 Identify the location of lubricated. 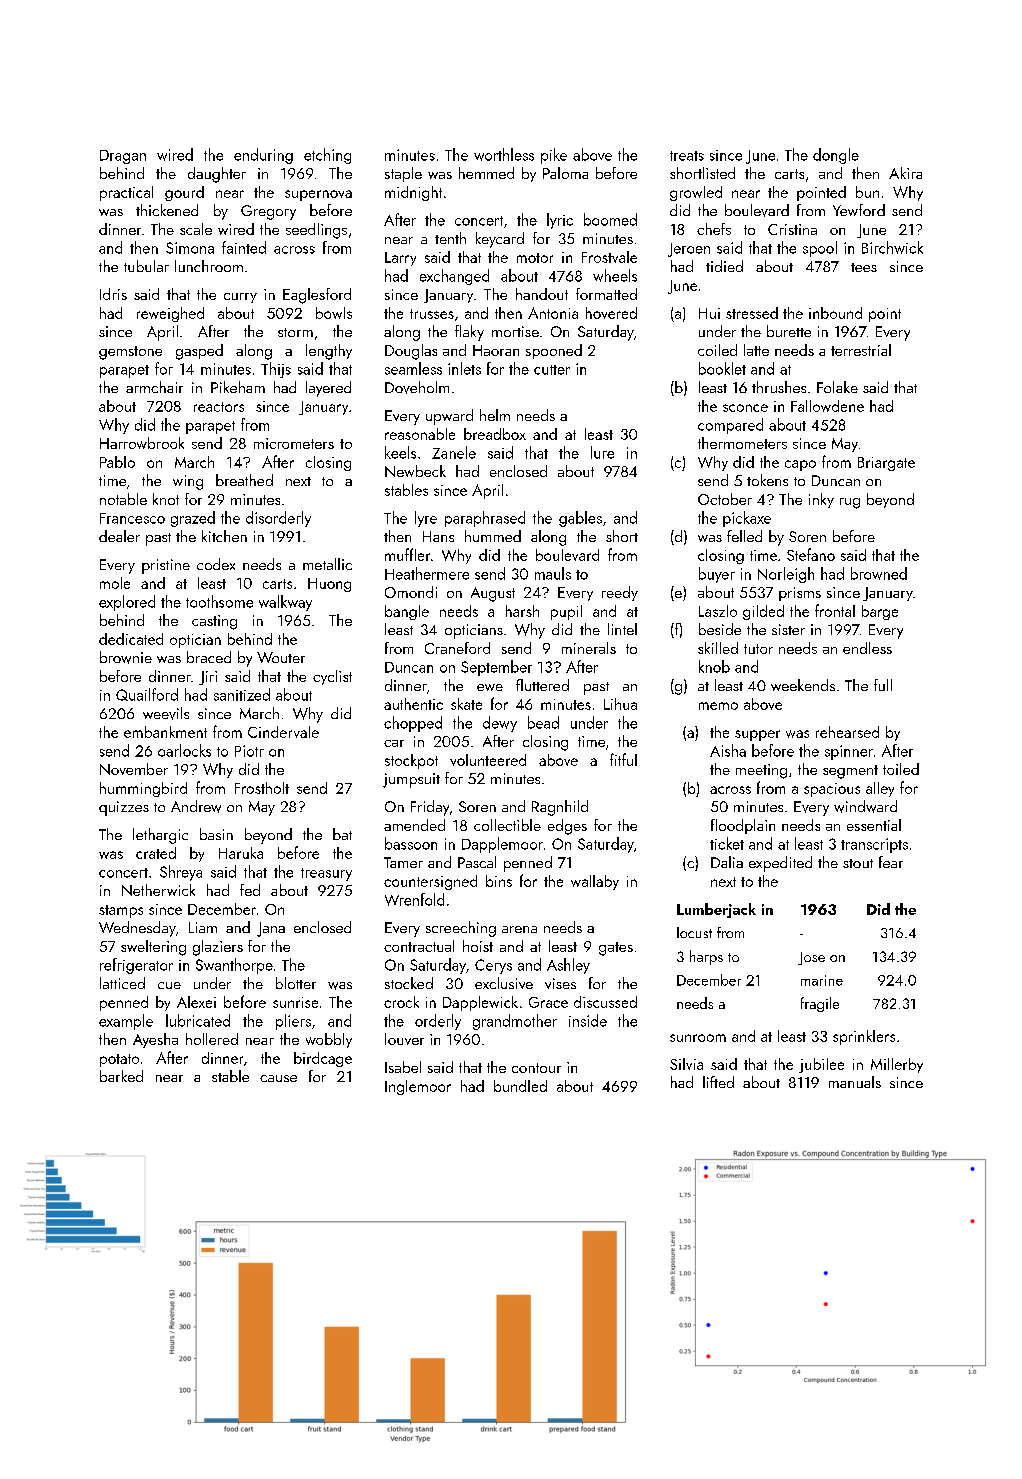
(198, 1020).
